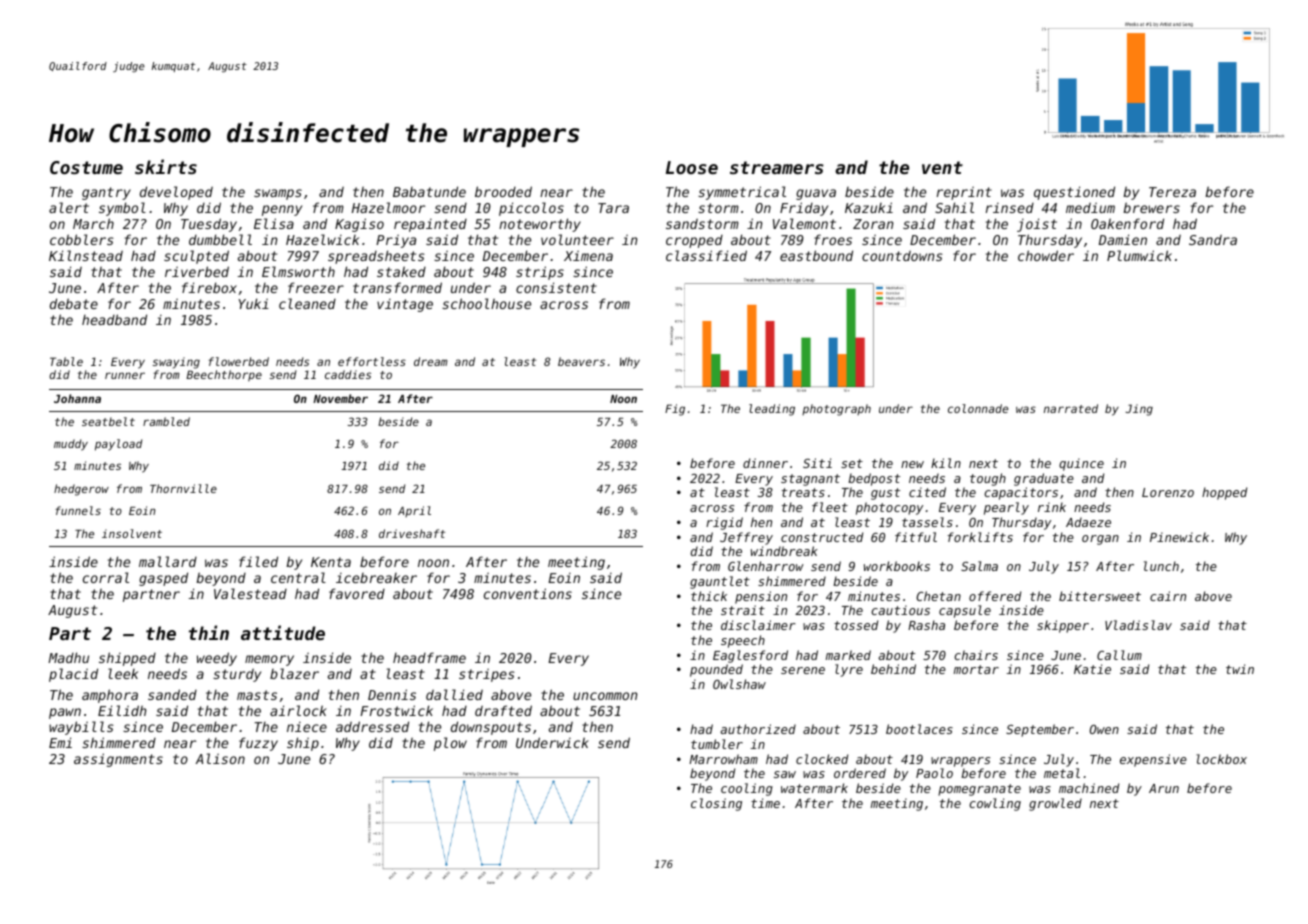 The image size is (1308, 924). What do you see at coordinates (531, 209) in the screenshot?
I see `piccolos` at bounding box center [531, 209].
